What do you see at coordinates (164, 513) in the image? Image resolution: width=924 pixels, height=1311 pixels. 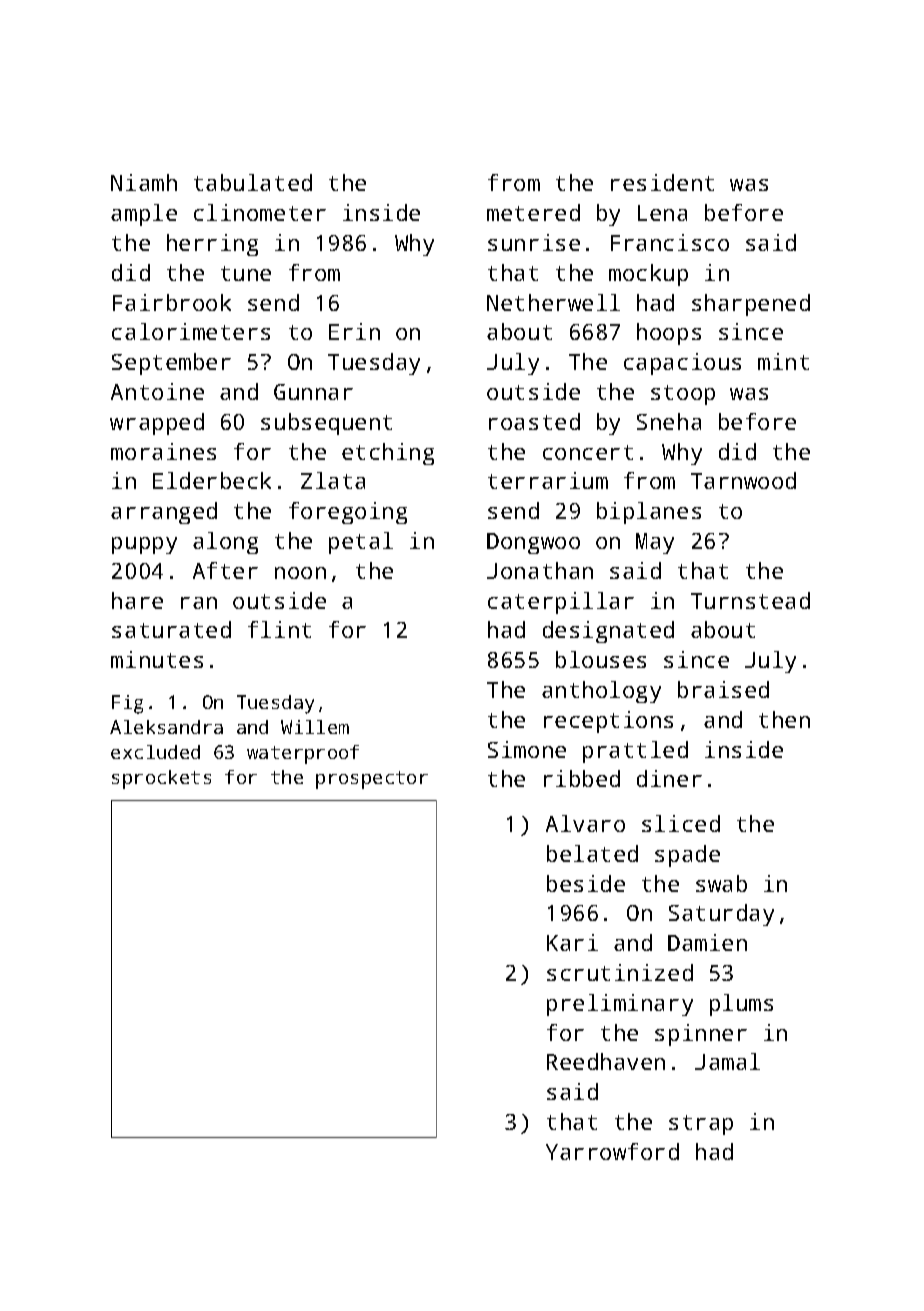 I see `arranged` at bounding box center [164, 513].
